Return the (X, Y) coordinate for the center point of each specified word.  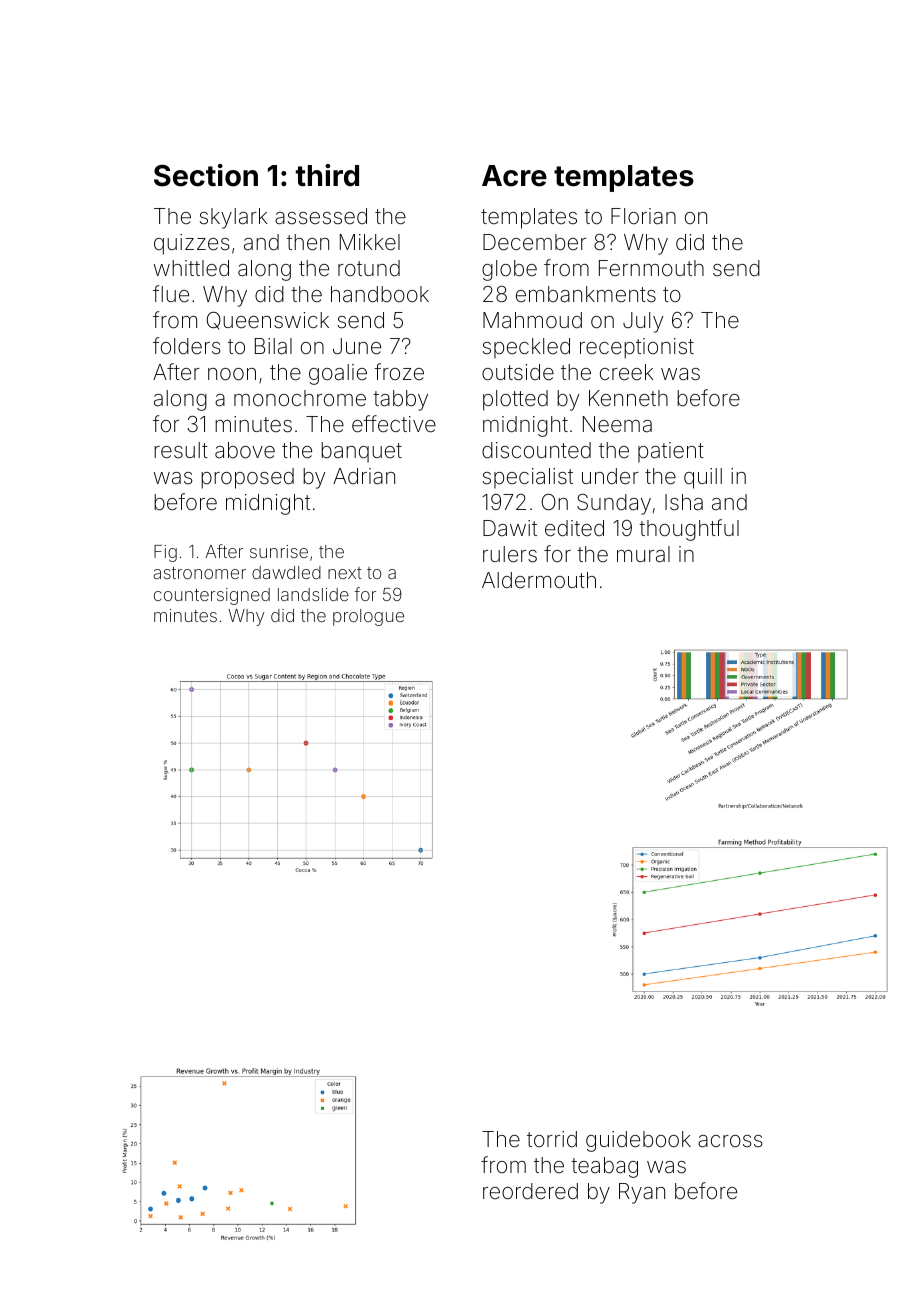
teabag (604, 1167)
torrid (552, 1139)
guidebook (638, 1141)
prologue (368, 617)
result (181, 450)
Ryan (642, 1193)
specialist (528, 478)
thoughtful (689, 530)
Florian (643, 216)
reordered (530, 1191)
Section (206, 175)
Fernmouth (651, 268)
